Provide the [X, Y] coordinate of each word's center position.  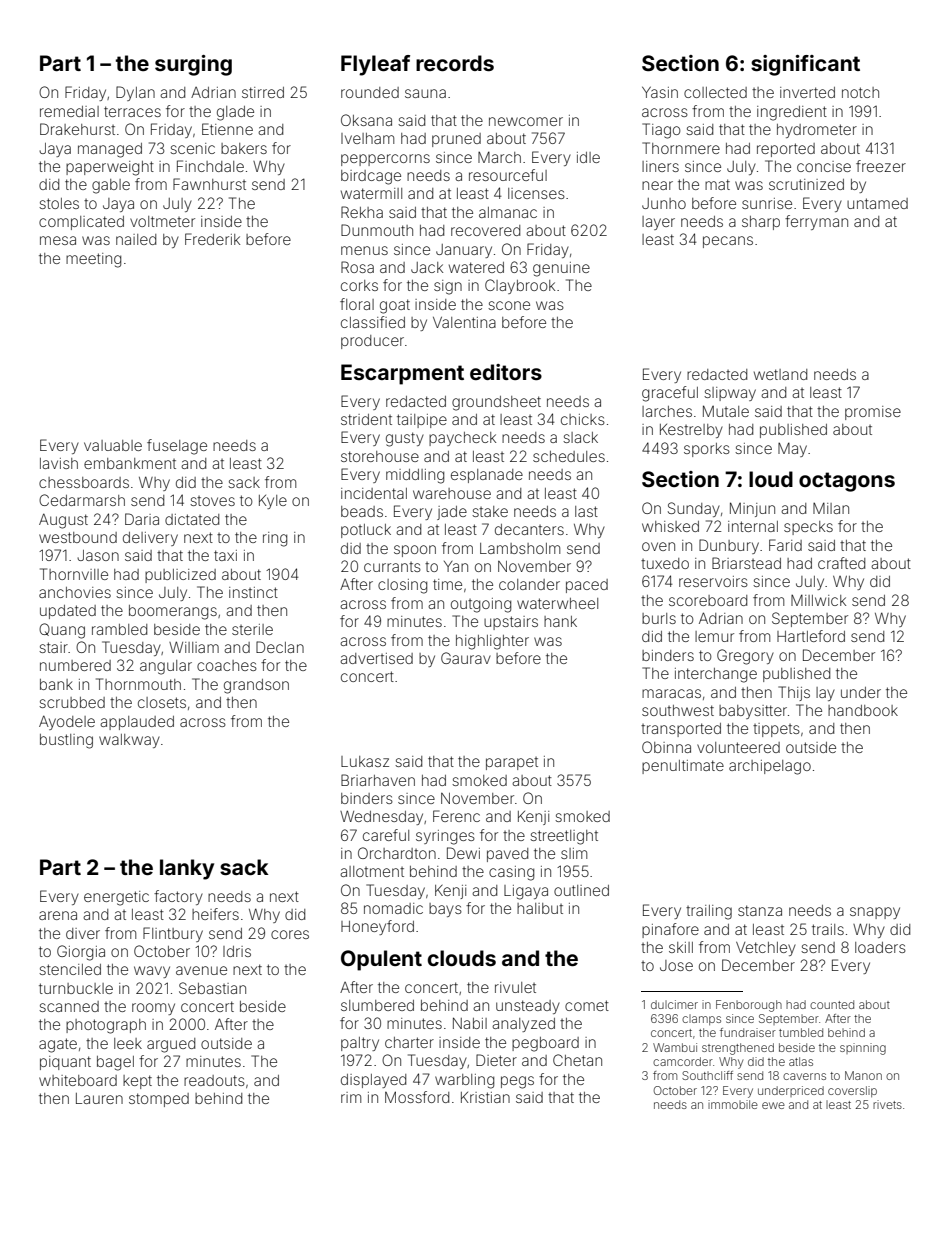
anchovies [75, 592]
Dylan [135, 93]
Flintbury [173, 934]
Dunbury [729, 546]
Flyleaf [375, 65]
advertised [376, 658]
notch [860, 92]
